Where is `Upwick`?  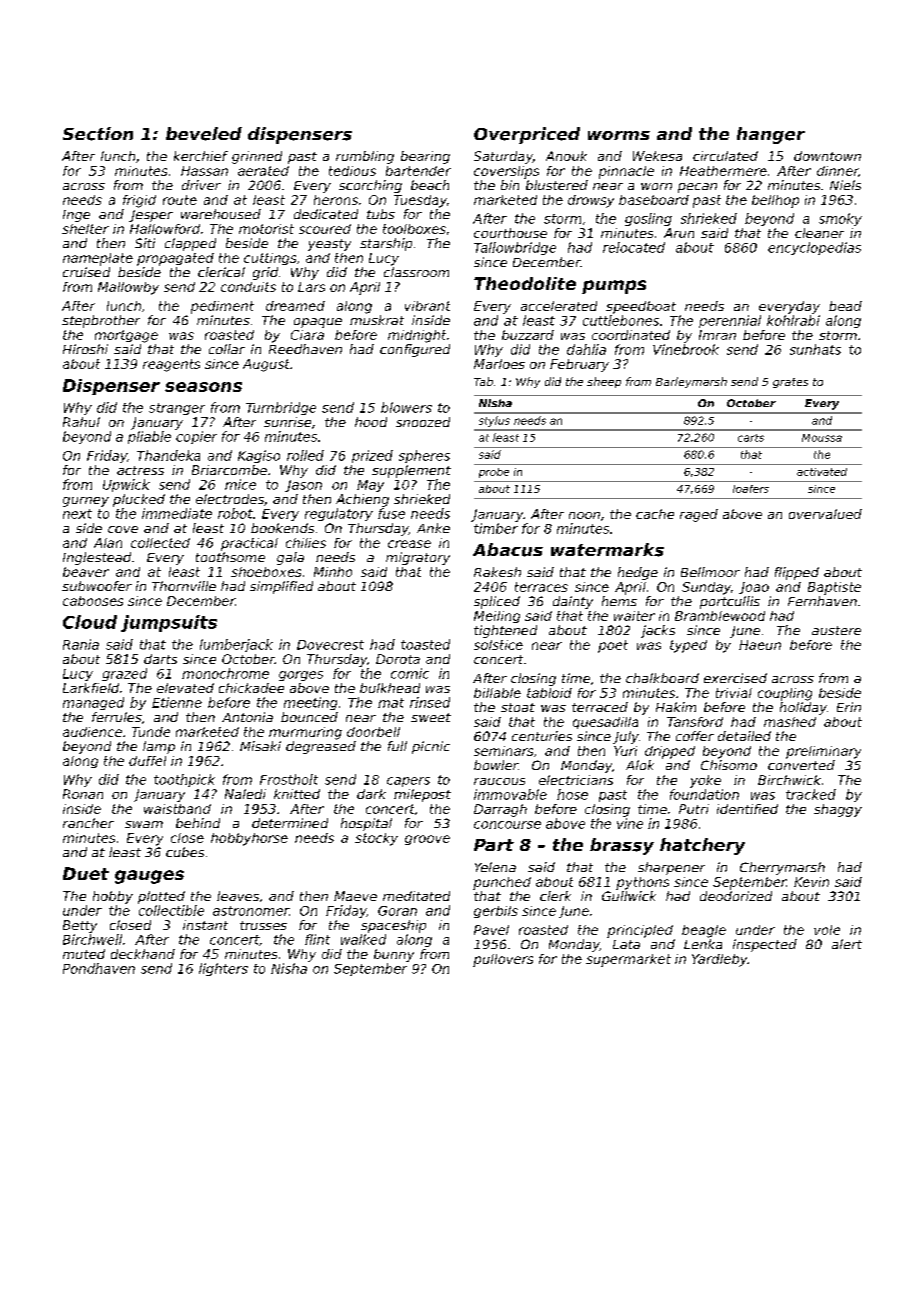
Upwick is located at coordinates (126, 485).
